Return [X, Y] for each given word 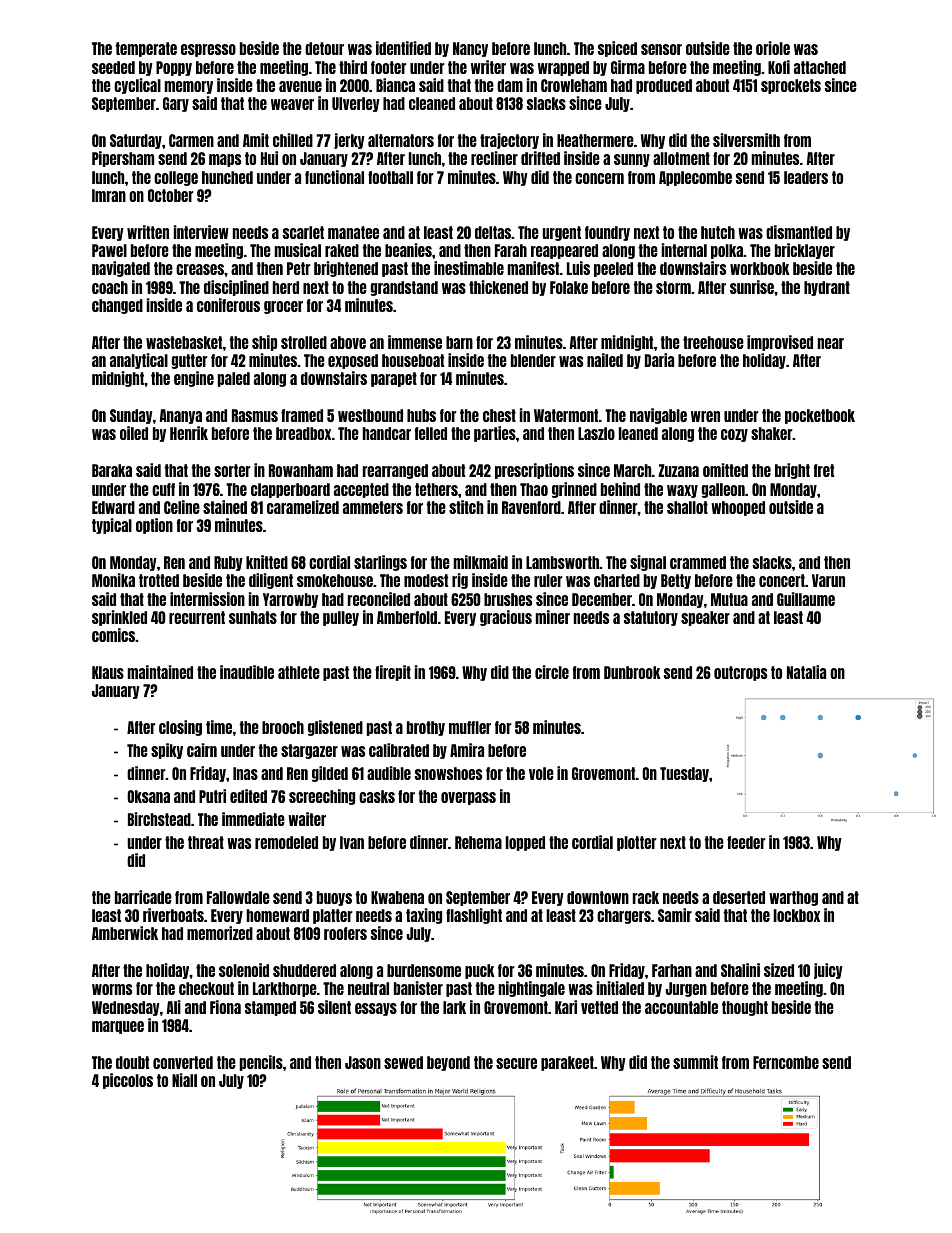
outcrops [740, 673]
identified [403, 48]
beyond [448, 1063]
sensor [661, 49]
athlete [299, 672]
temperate [146, 49]
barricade [143, 897]
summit [695, 1062]
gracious [506, 618]
